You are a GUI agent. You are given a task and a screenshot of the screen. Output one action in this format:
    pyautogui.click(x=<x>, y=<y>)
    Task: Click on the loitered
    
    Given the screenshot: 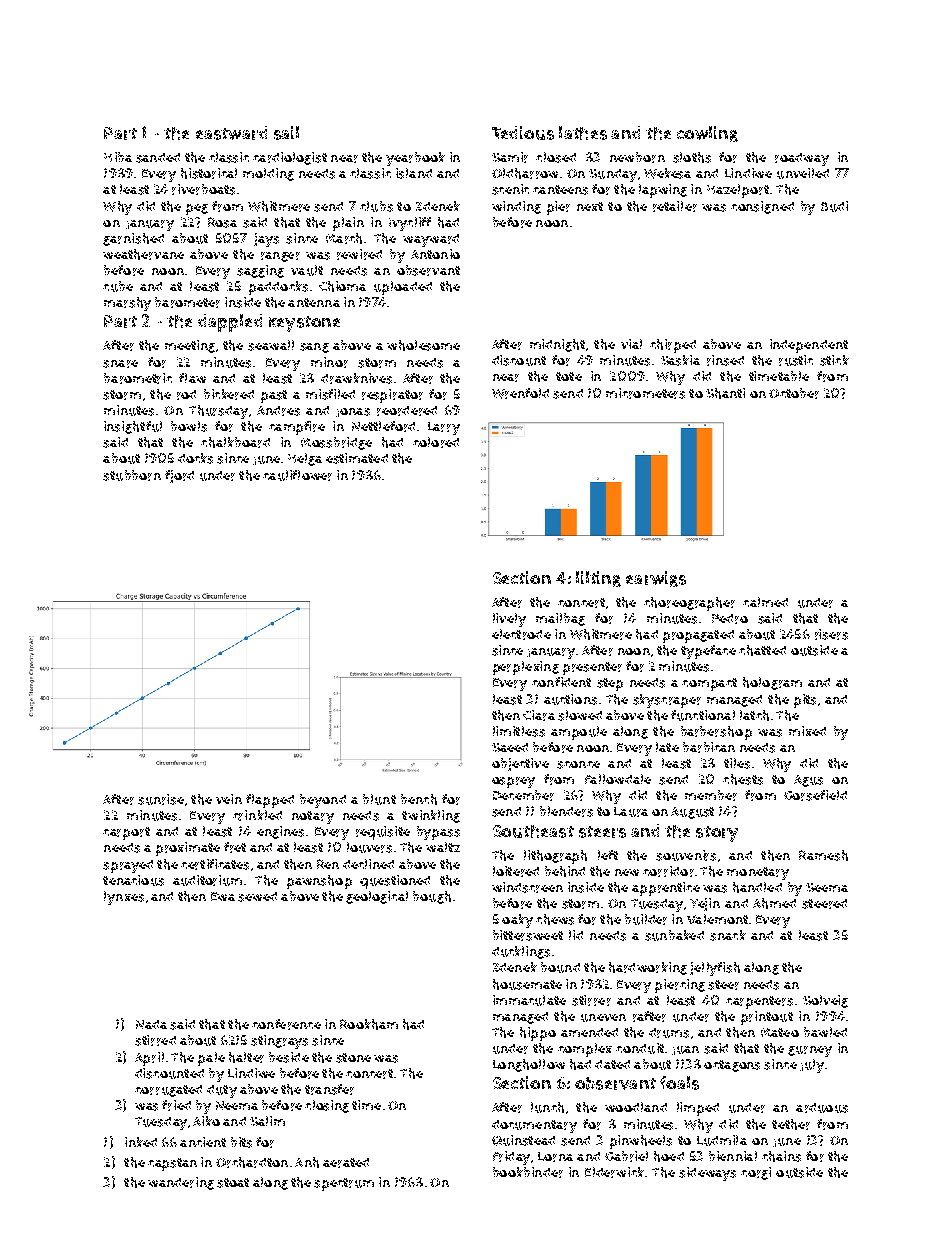 What is the action you would take?
    pyautogui.click(x=516, y=871)
